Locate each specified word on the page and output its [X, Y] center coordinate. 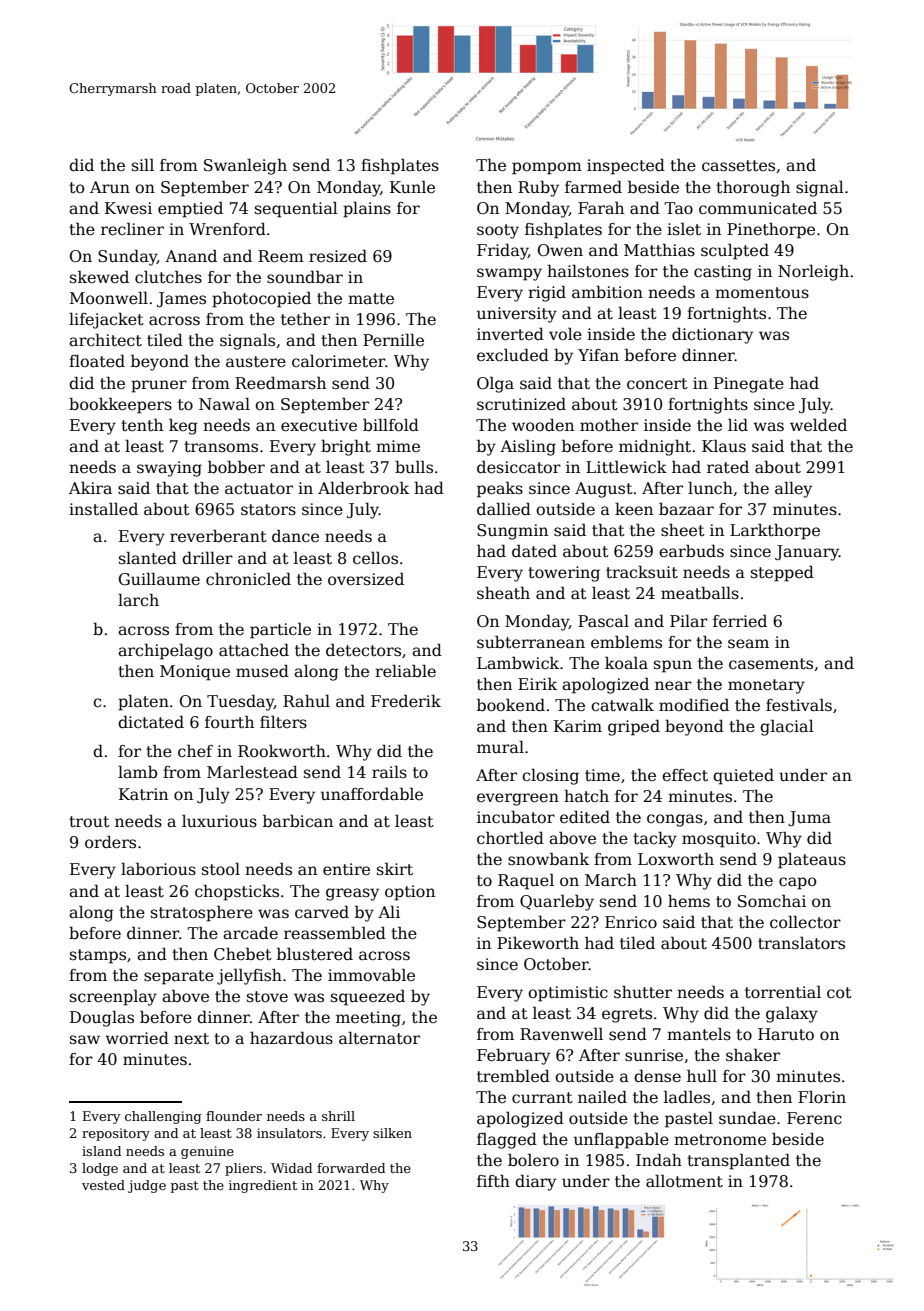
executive [319, 425]
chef [195, 751]
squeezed [368, 997]
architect [105, 340]
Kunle [412, 187]
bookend [511, 705]
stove [267, 997]
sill [143, 165]
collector [805, 922]
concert [657, 383]
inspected [626, 166]
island [101, 1151]
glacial [787, 727]
